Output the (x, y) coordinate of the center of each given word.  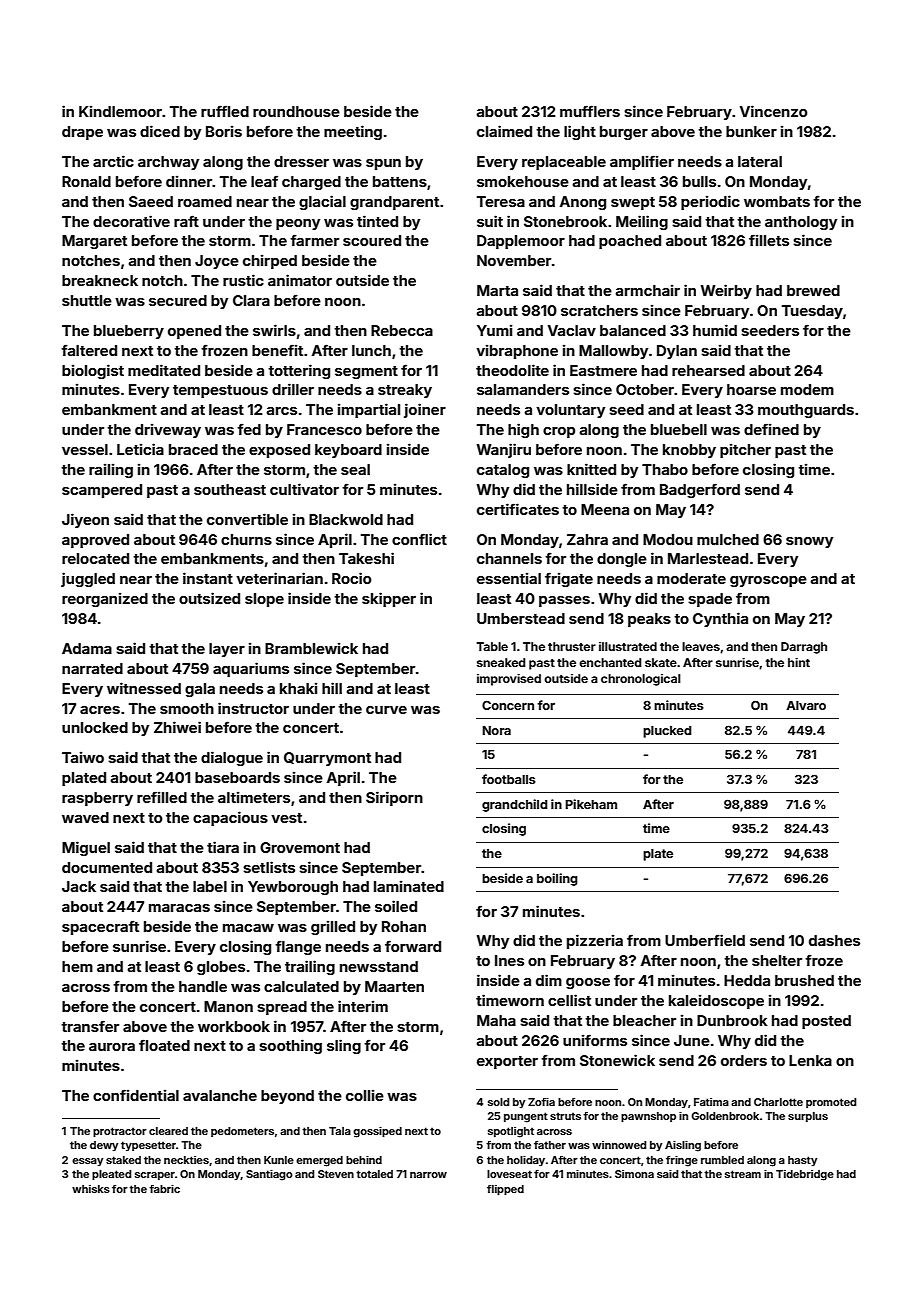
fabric (164, 1189)
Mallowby (613, 352)
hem (77, 966)
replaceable (564, 163)
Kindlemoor (120, 111)
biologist (93, 371)
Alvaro (806, 705)
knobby (689, 451)
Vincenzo (773, 111)
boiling (557, 879)
